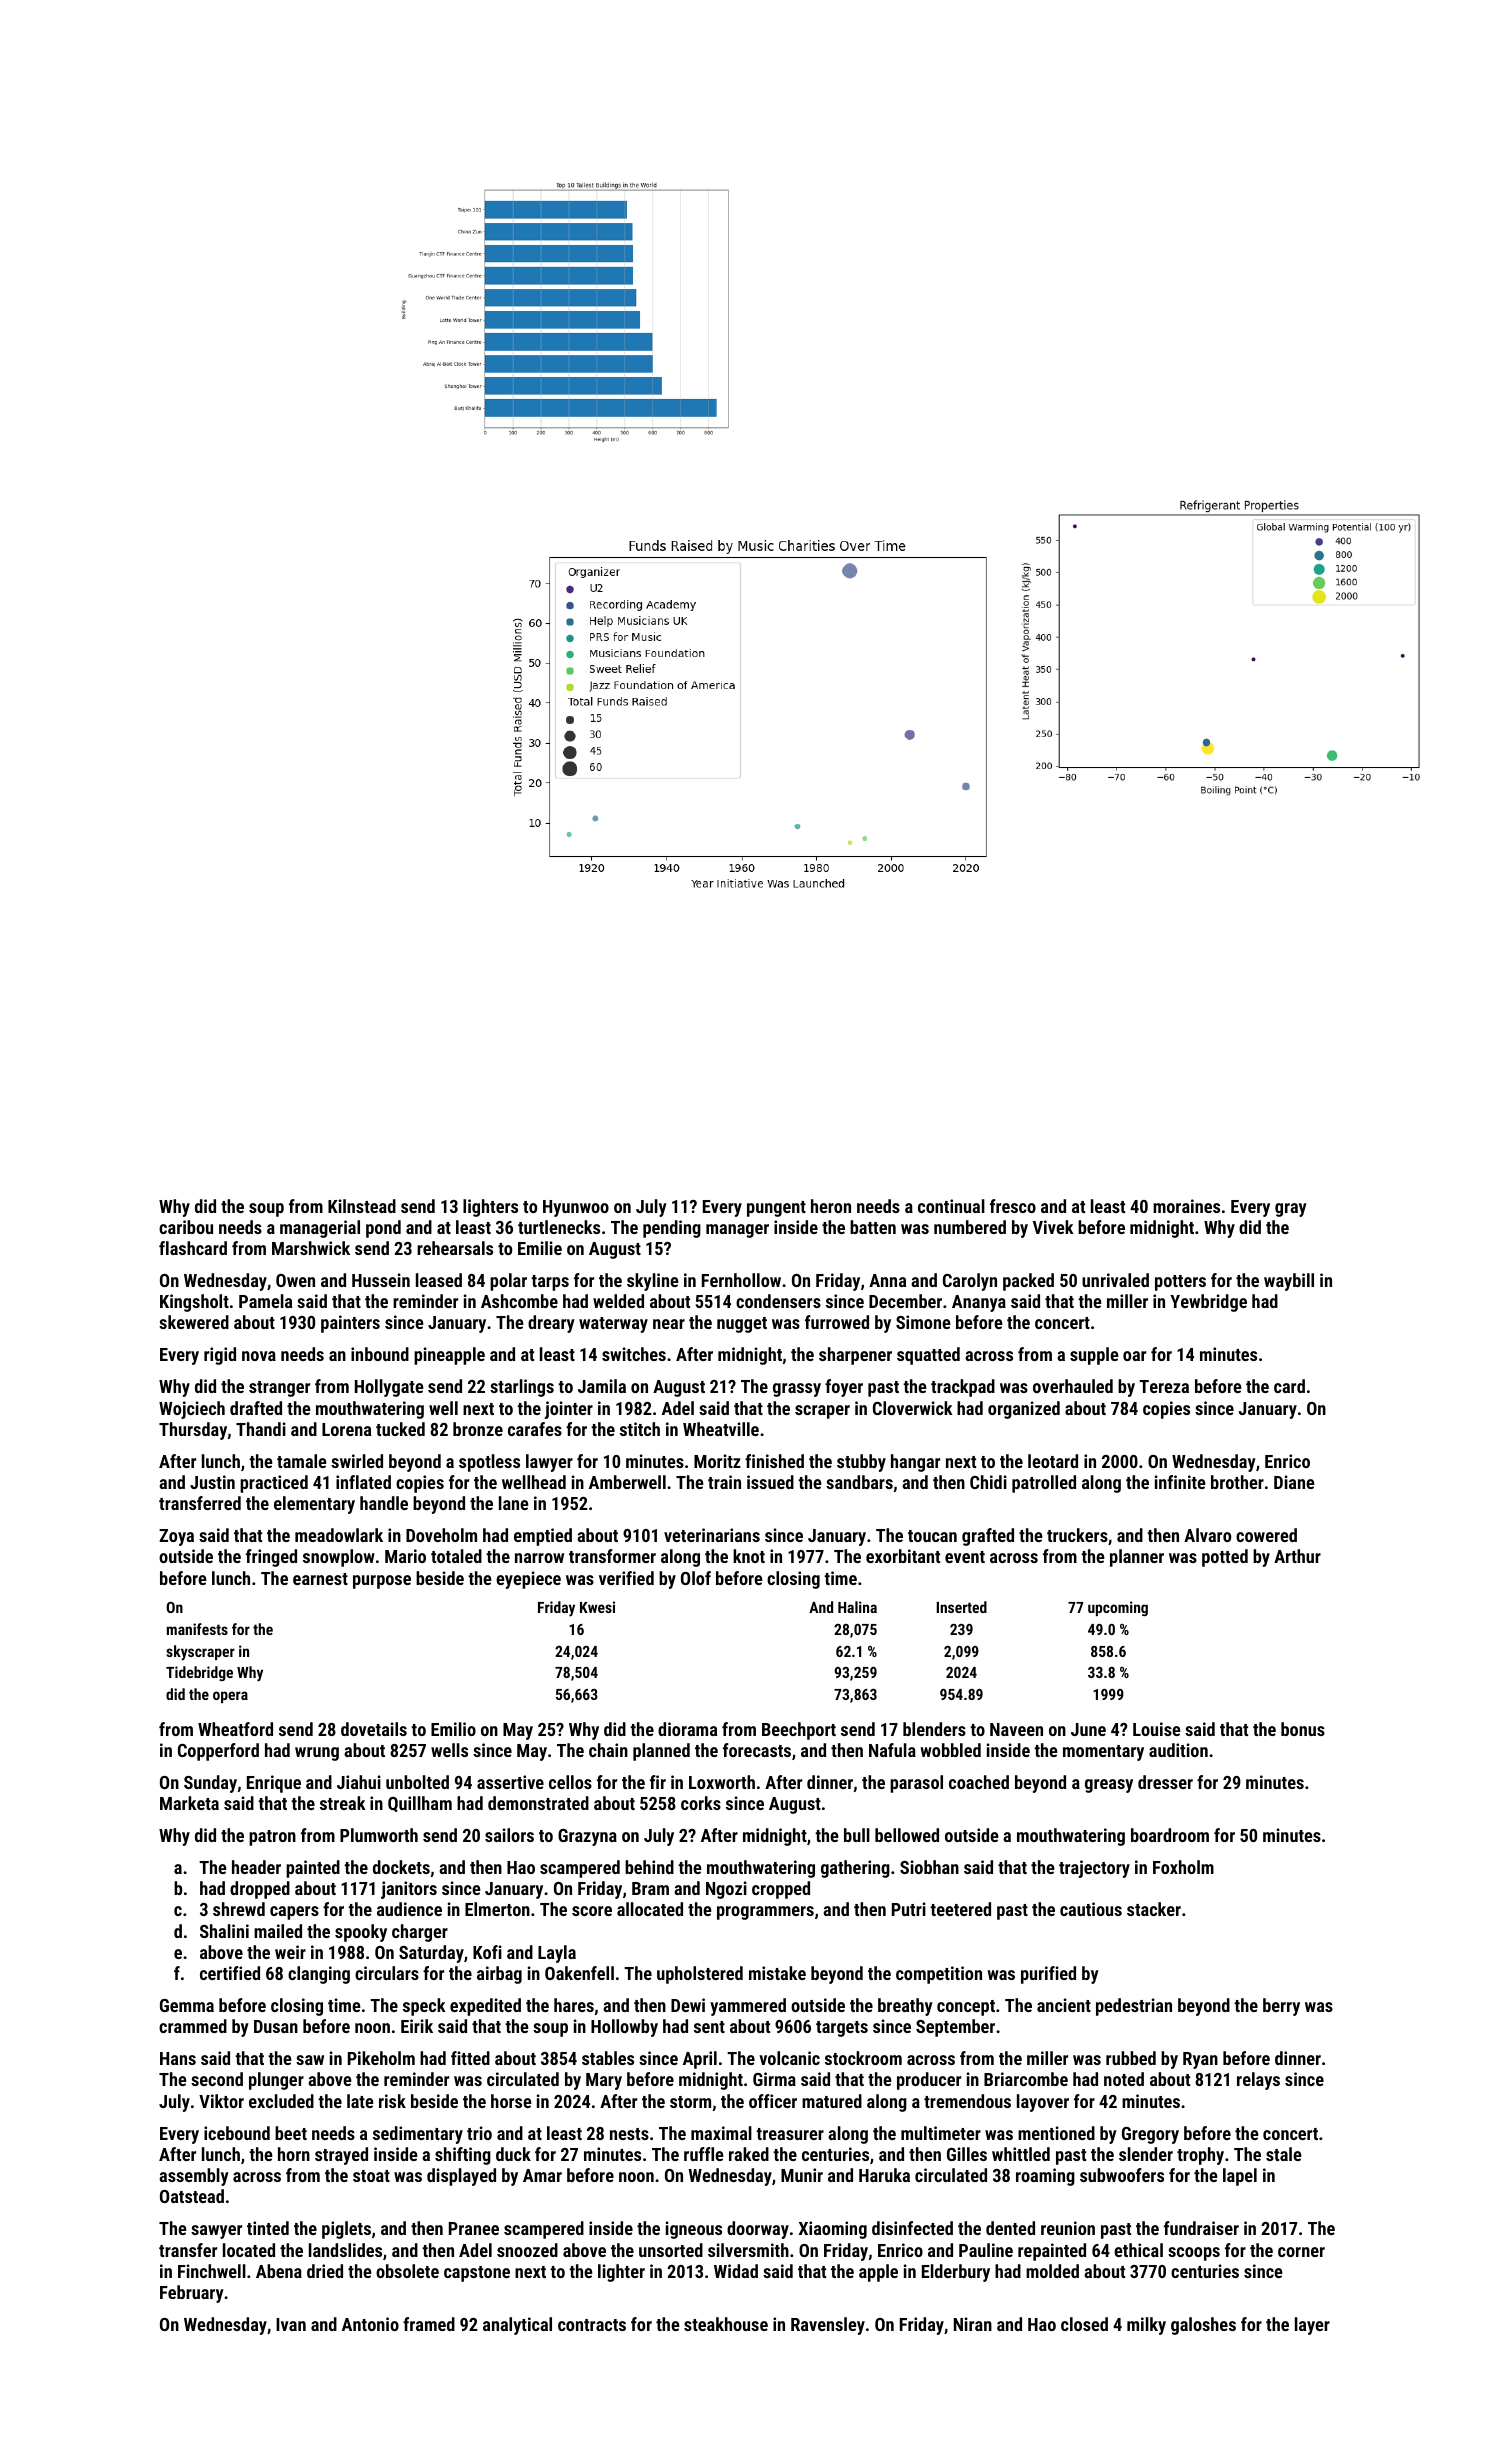  I want to click on trajectory, so click(1094, 1869).
